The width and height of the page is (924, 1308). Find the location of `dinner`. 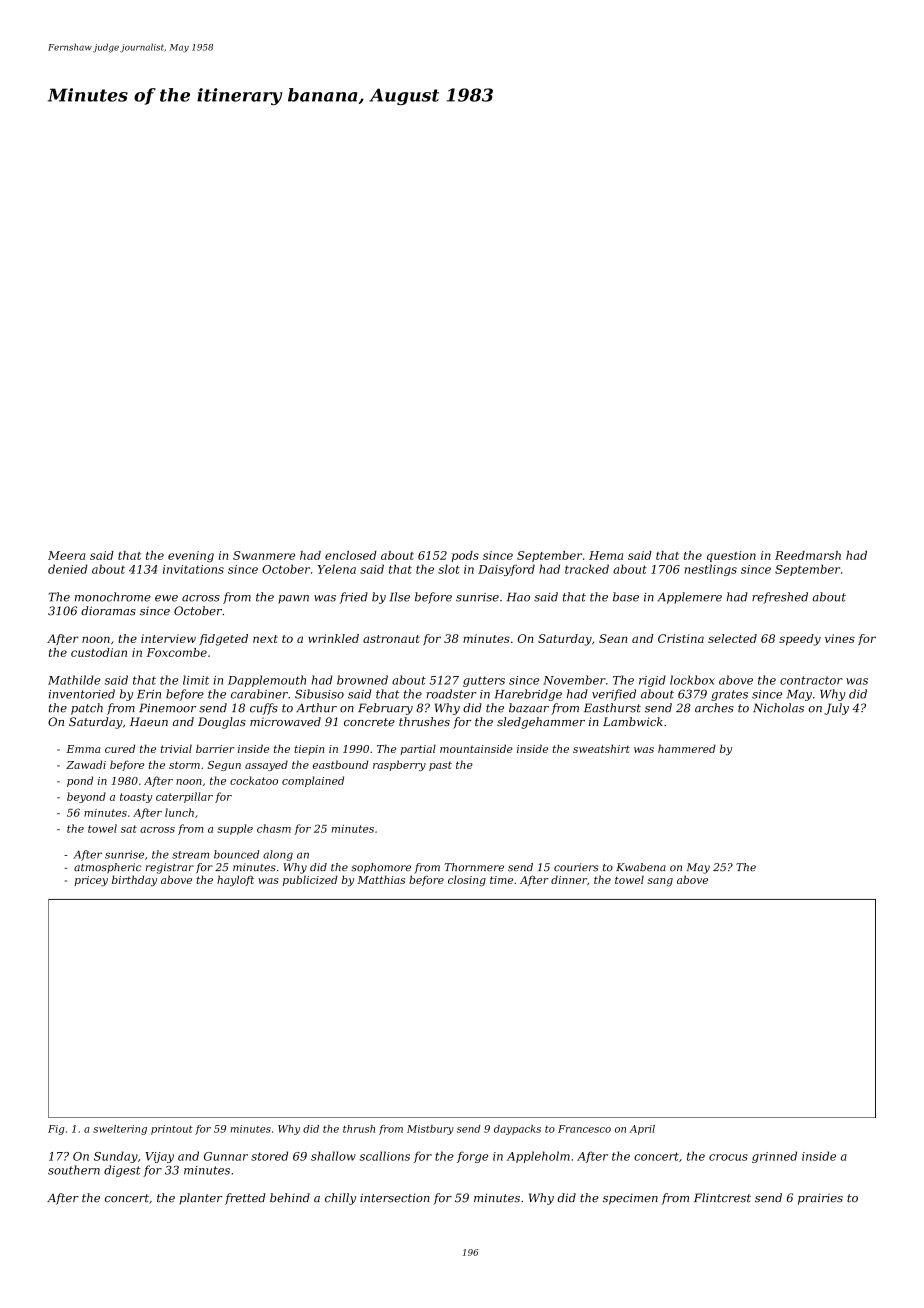

dinner is located at coordinates (569, 879).
